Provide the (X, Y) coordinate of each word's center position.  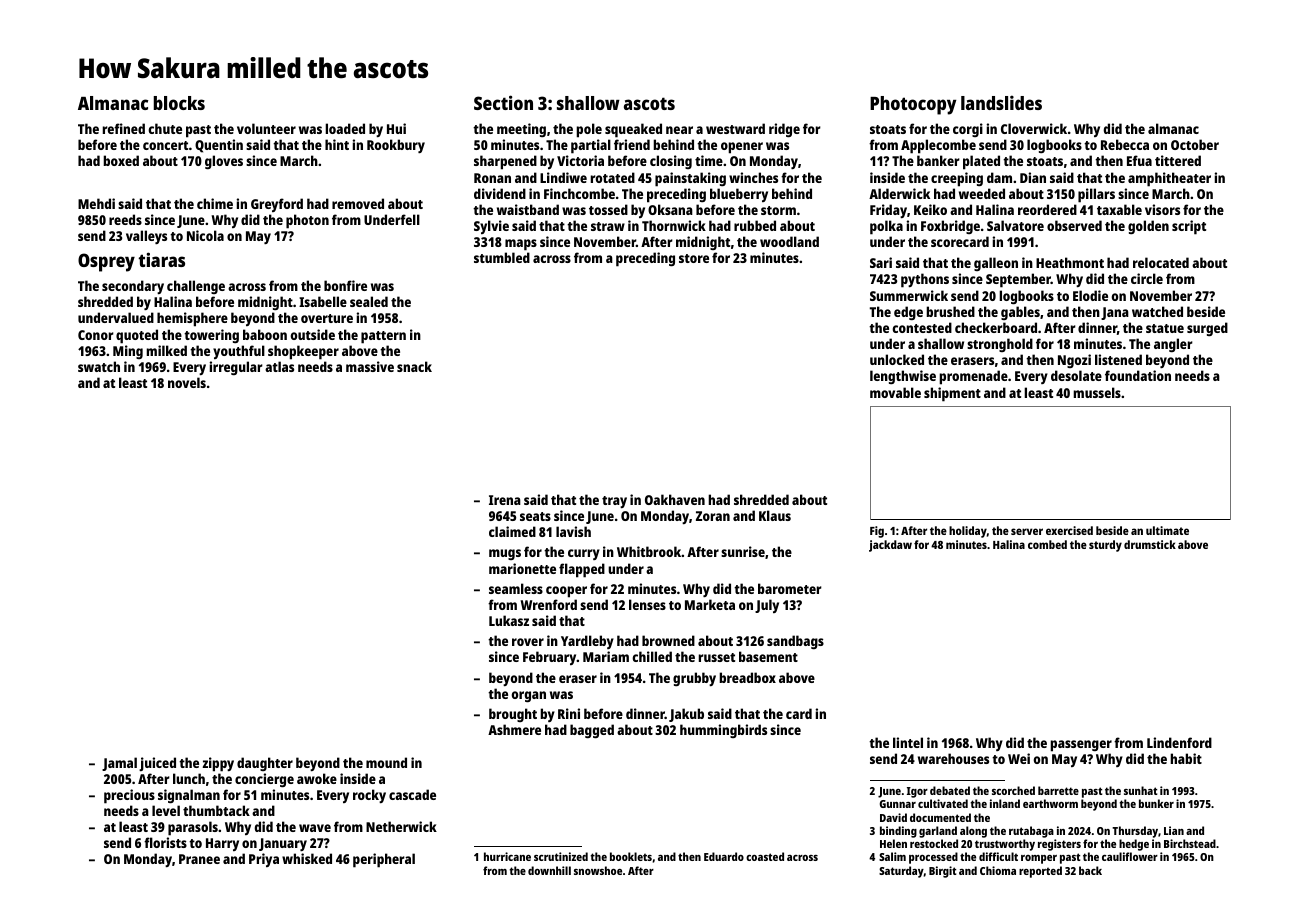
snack (414, 366)
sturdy (1105, 546)
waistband (528, 209)
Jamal (119, 764)
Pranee (199, 859)
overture (327, 318)
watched (1157, 311)
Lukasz (509, 620)
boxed (121, 160)
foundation (1138, 375)
